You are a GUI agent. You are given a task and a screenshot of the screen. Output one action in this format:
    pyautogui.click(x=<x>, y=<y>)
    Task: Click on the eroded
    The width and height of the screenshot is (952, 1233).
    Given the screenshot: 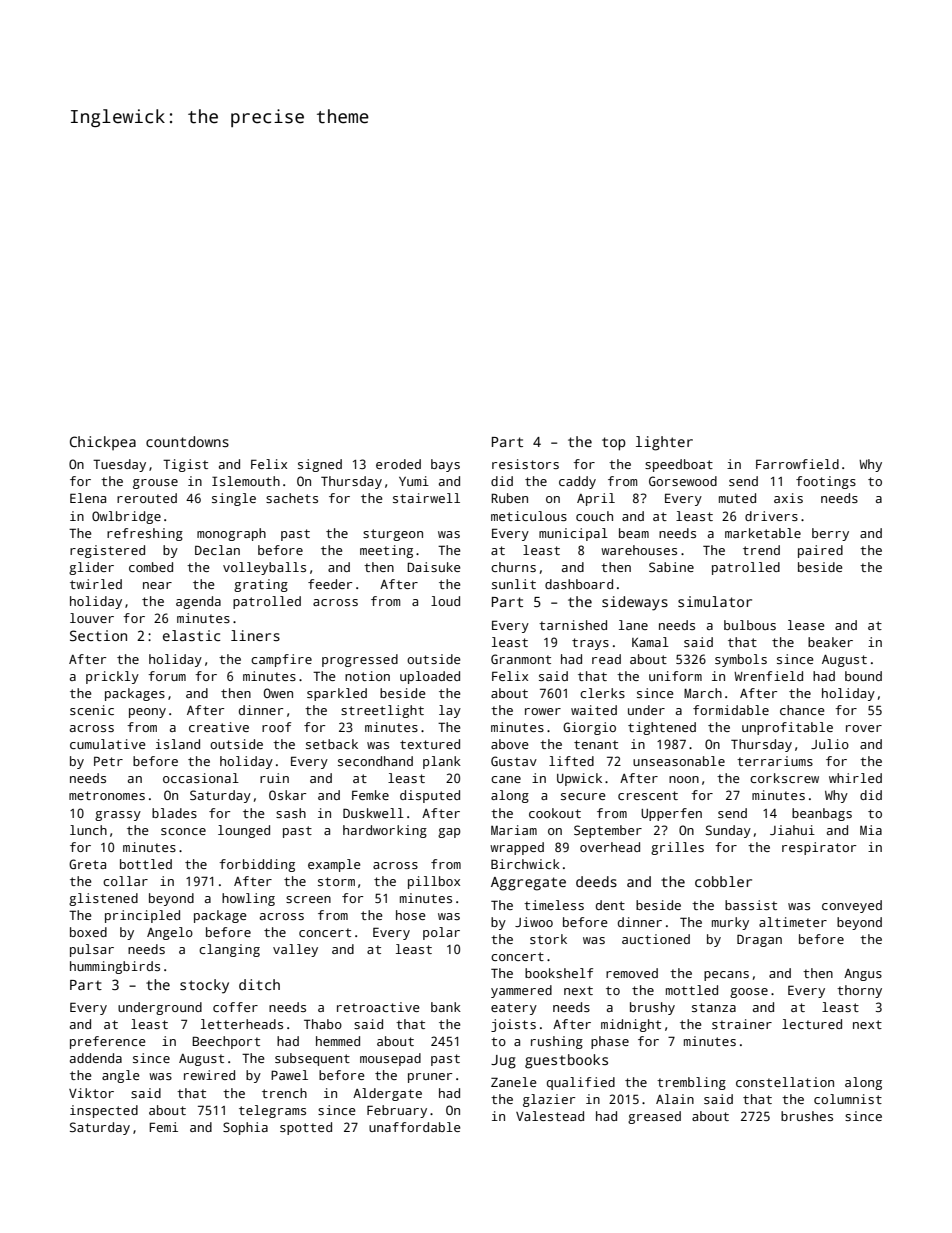 What is the action you would take?
    pyautogui.click(x=398, y=464)
